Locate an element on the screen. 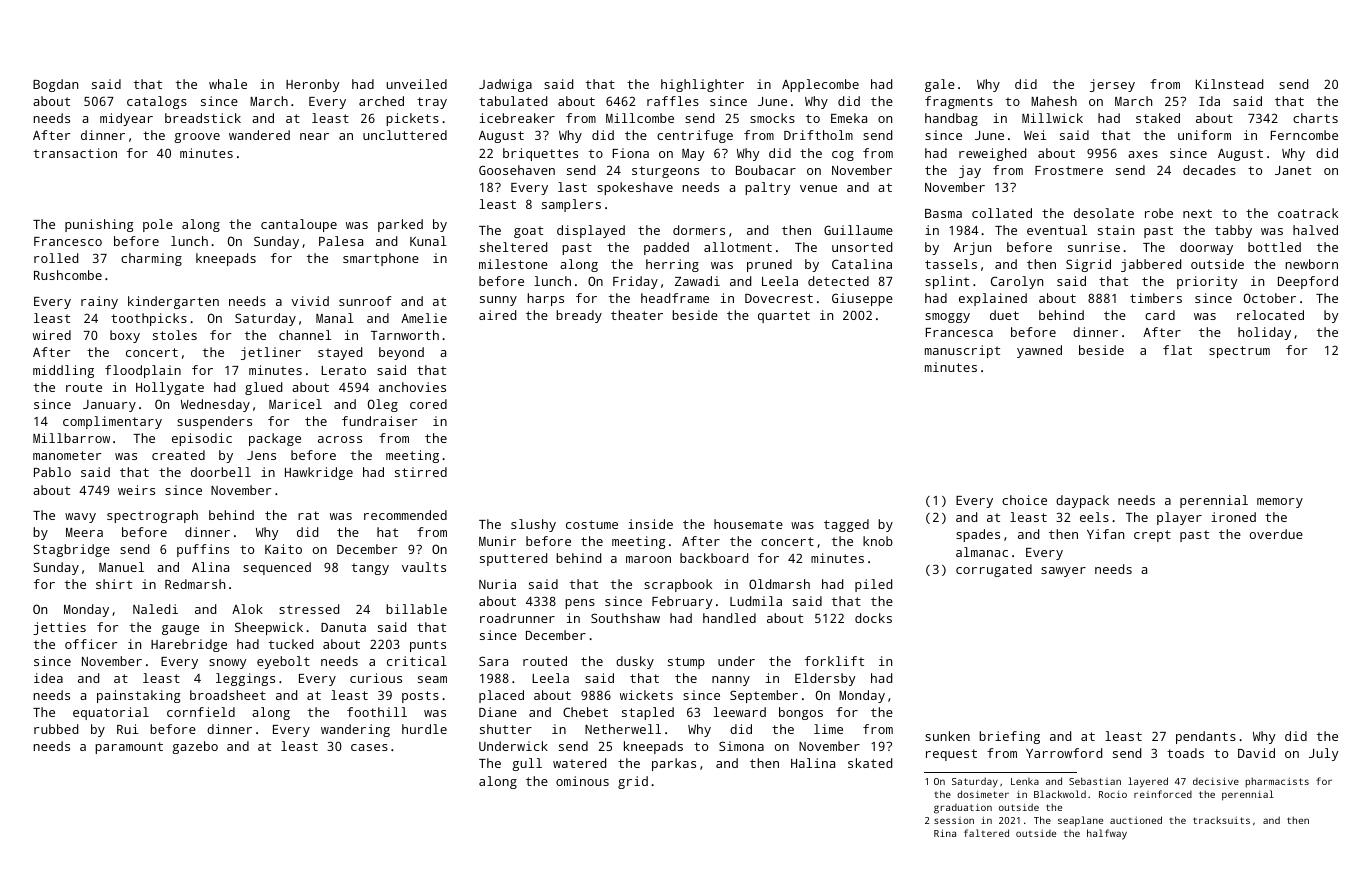 This screenshot has width=1372, height=887. paramount is located at coordinates (129, 748).
